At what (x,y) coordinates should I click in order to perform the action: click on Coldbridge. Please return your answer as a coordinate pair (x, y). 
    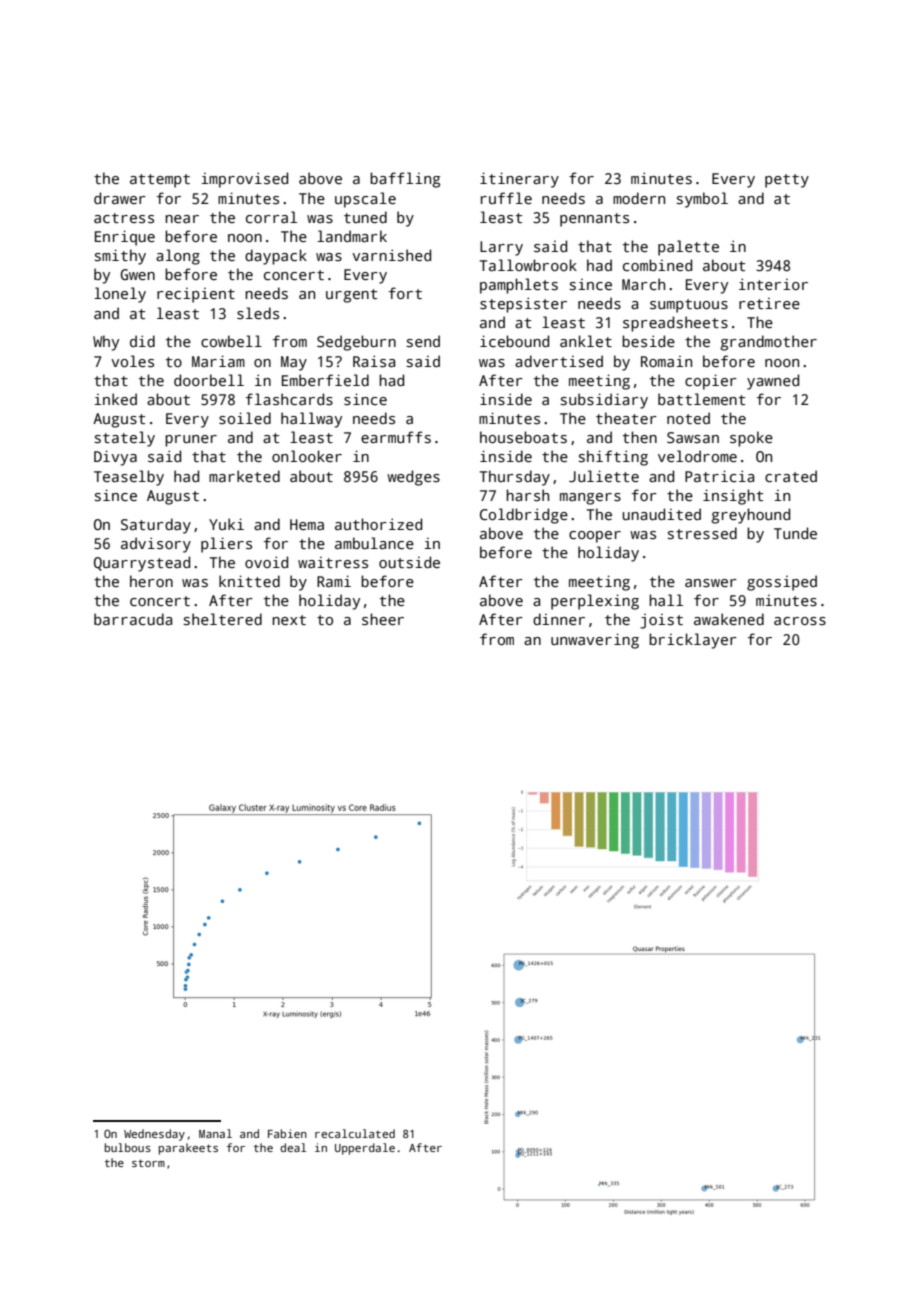
    Looking at the image, I should click on (524, 516).
